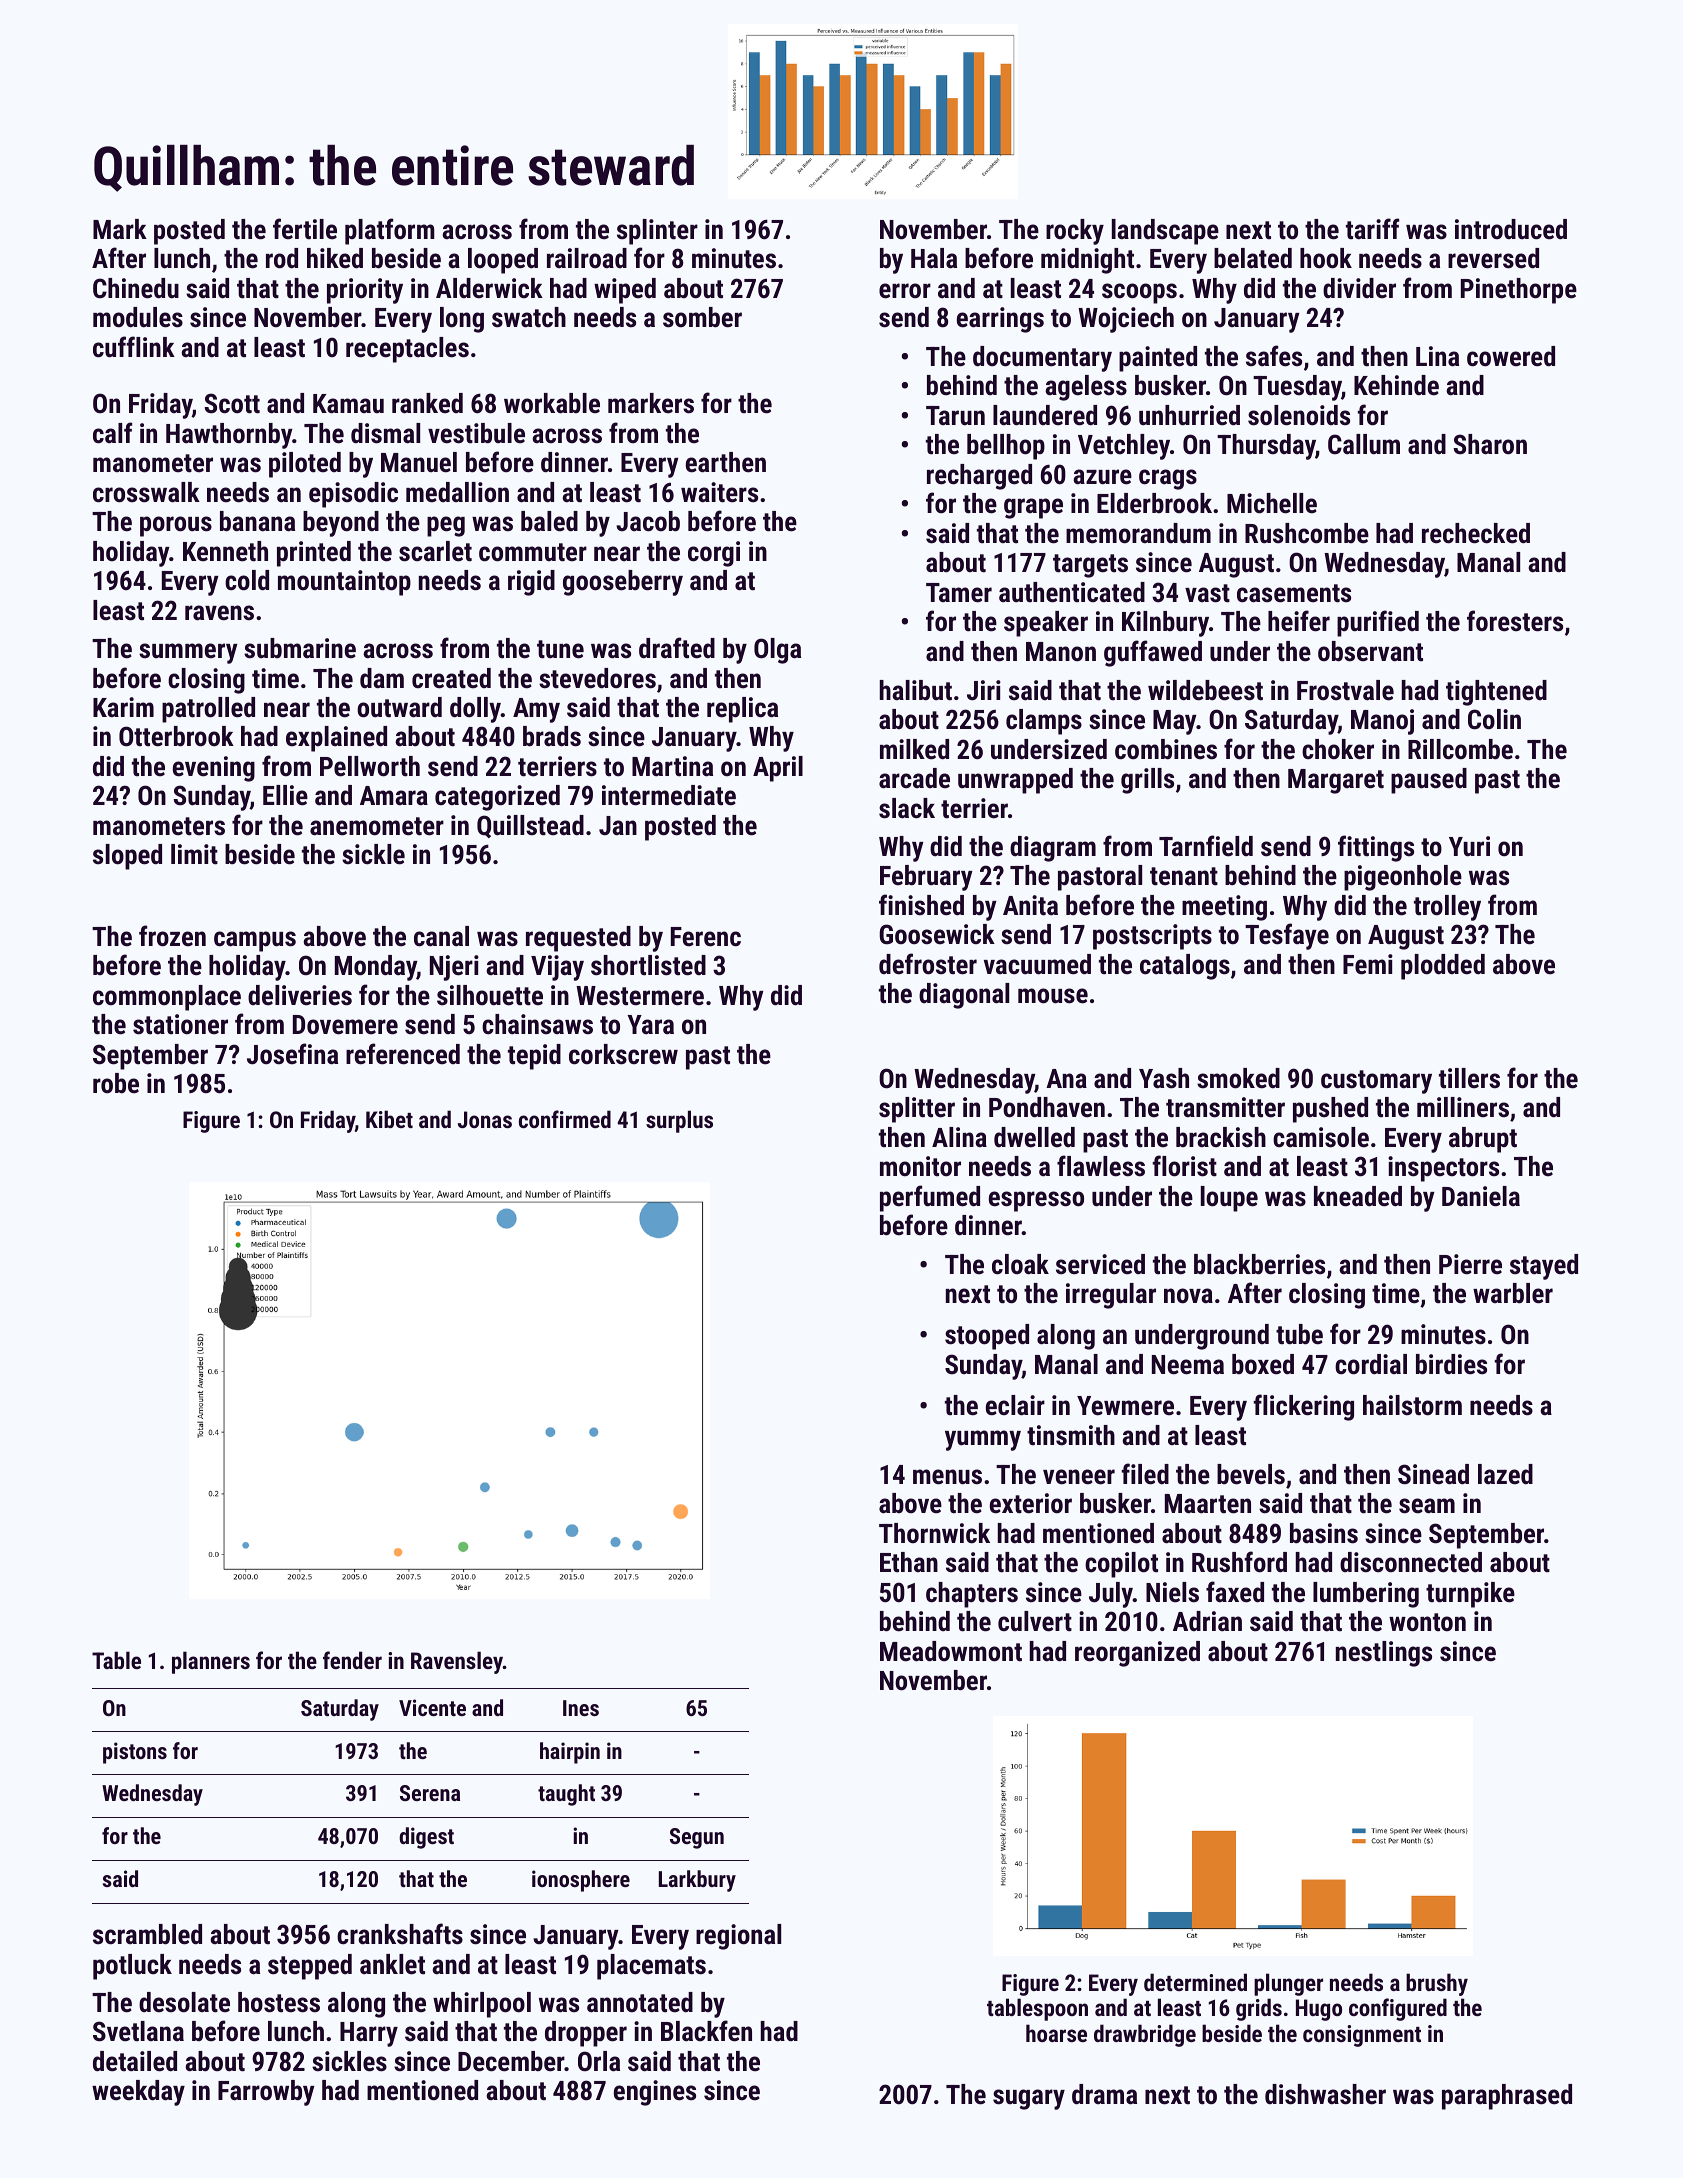  Describe the element at coordinates (669, 795) in the document. I see `intermediate` at that location.
